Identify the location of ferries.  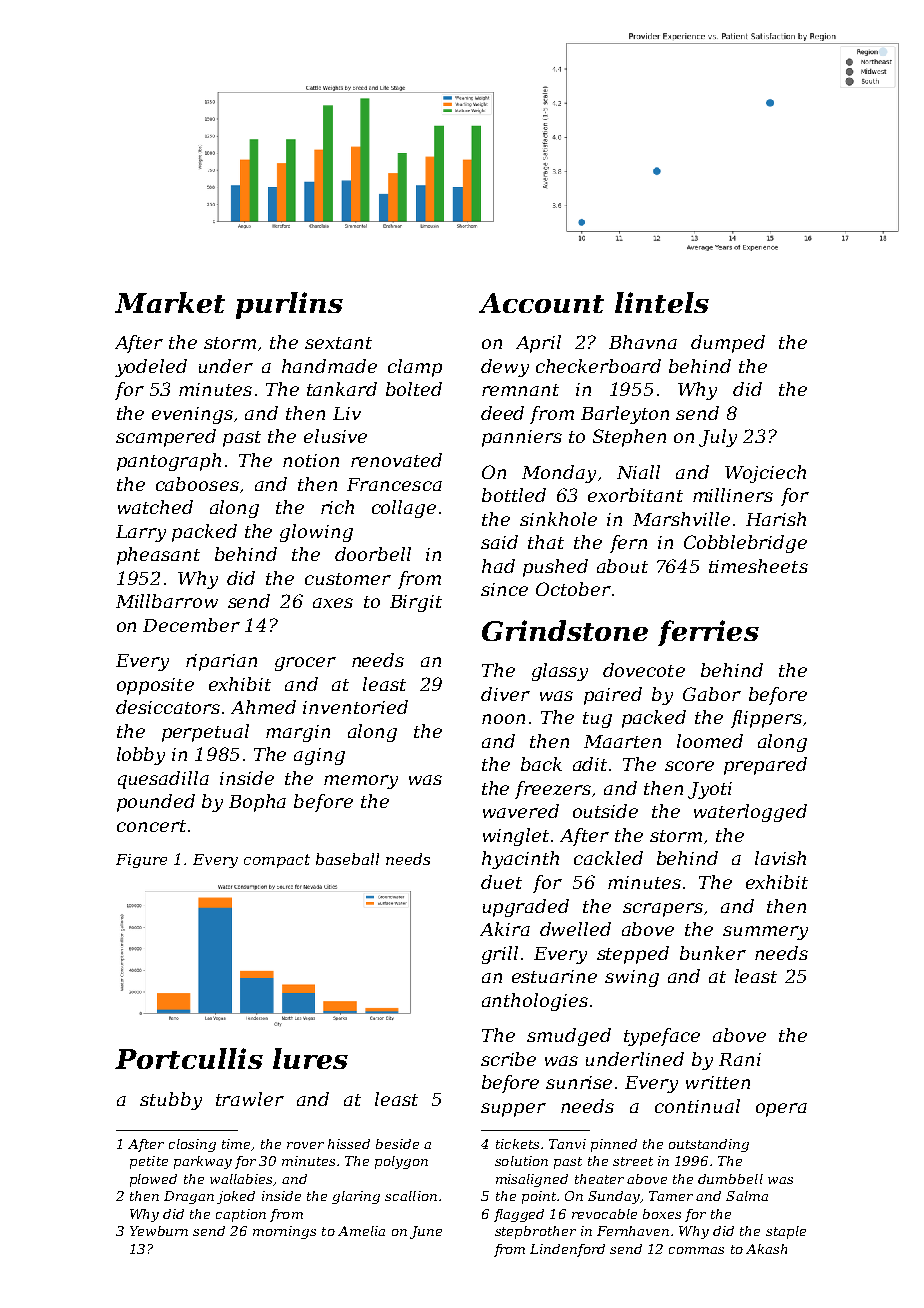
(708, 633).
